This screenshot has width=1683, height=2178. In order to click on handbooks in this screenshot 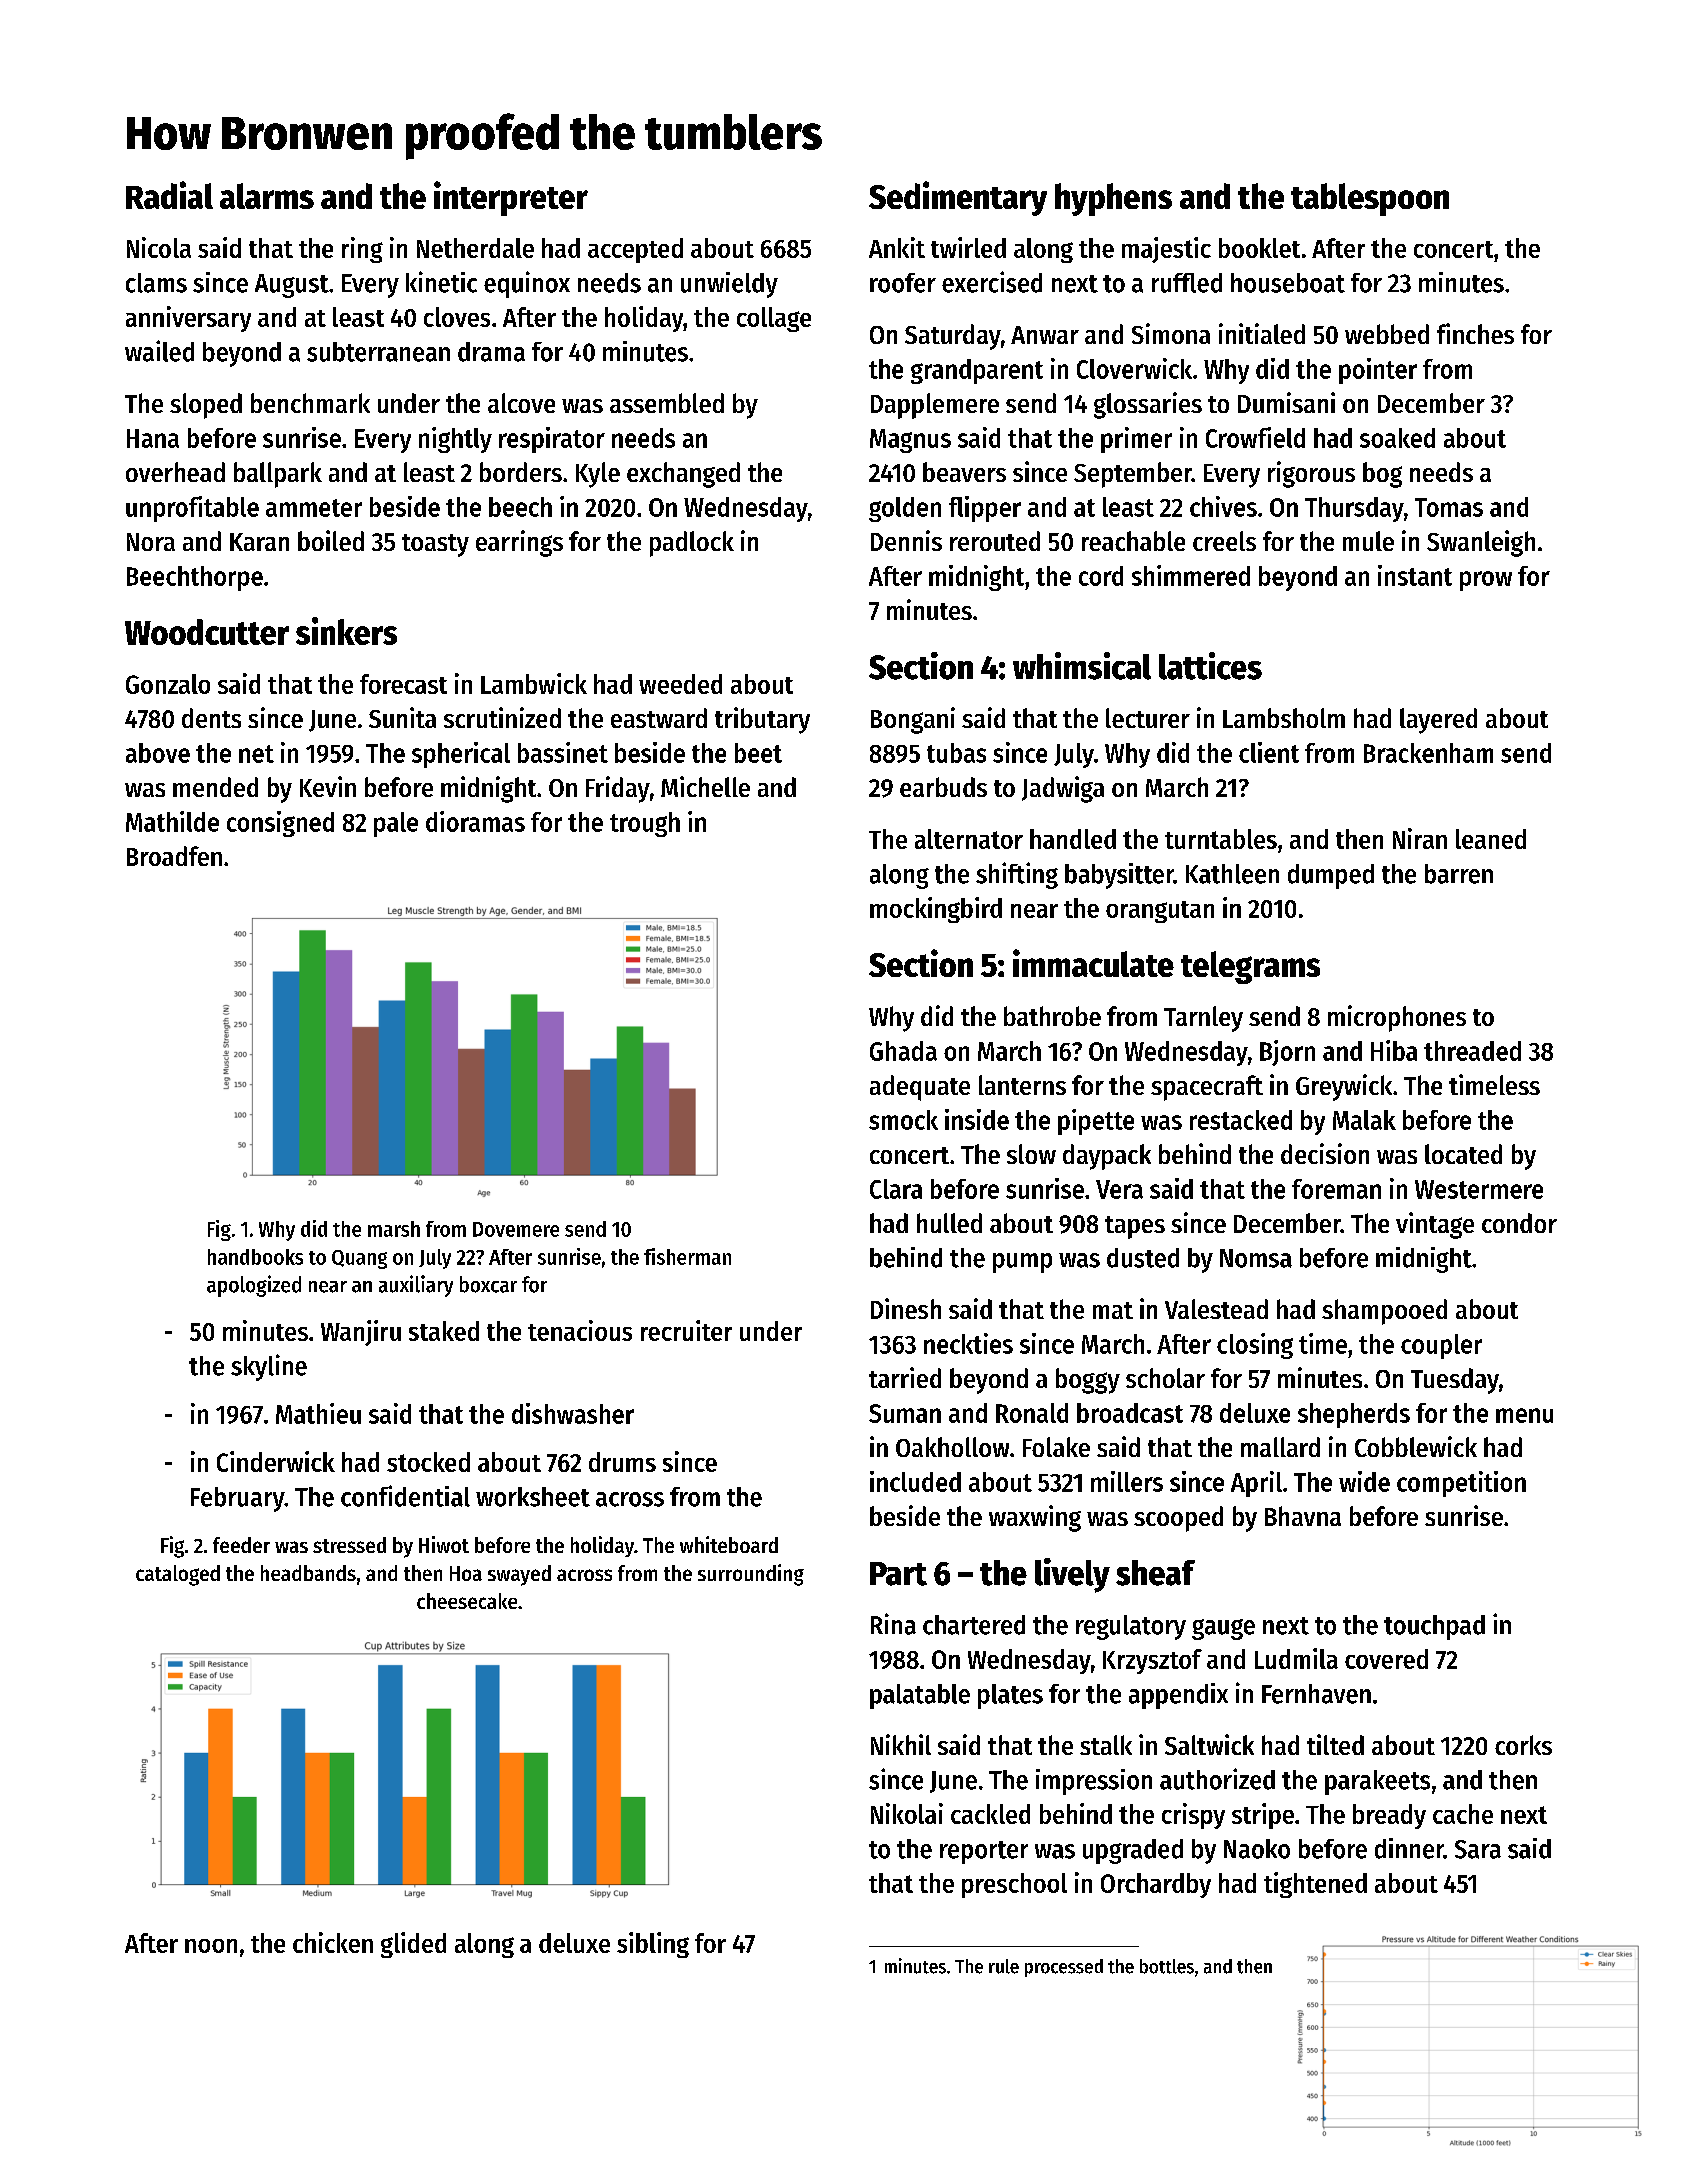, I will do `click(255, 1257)`.
